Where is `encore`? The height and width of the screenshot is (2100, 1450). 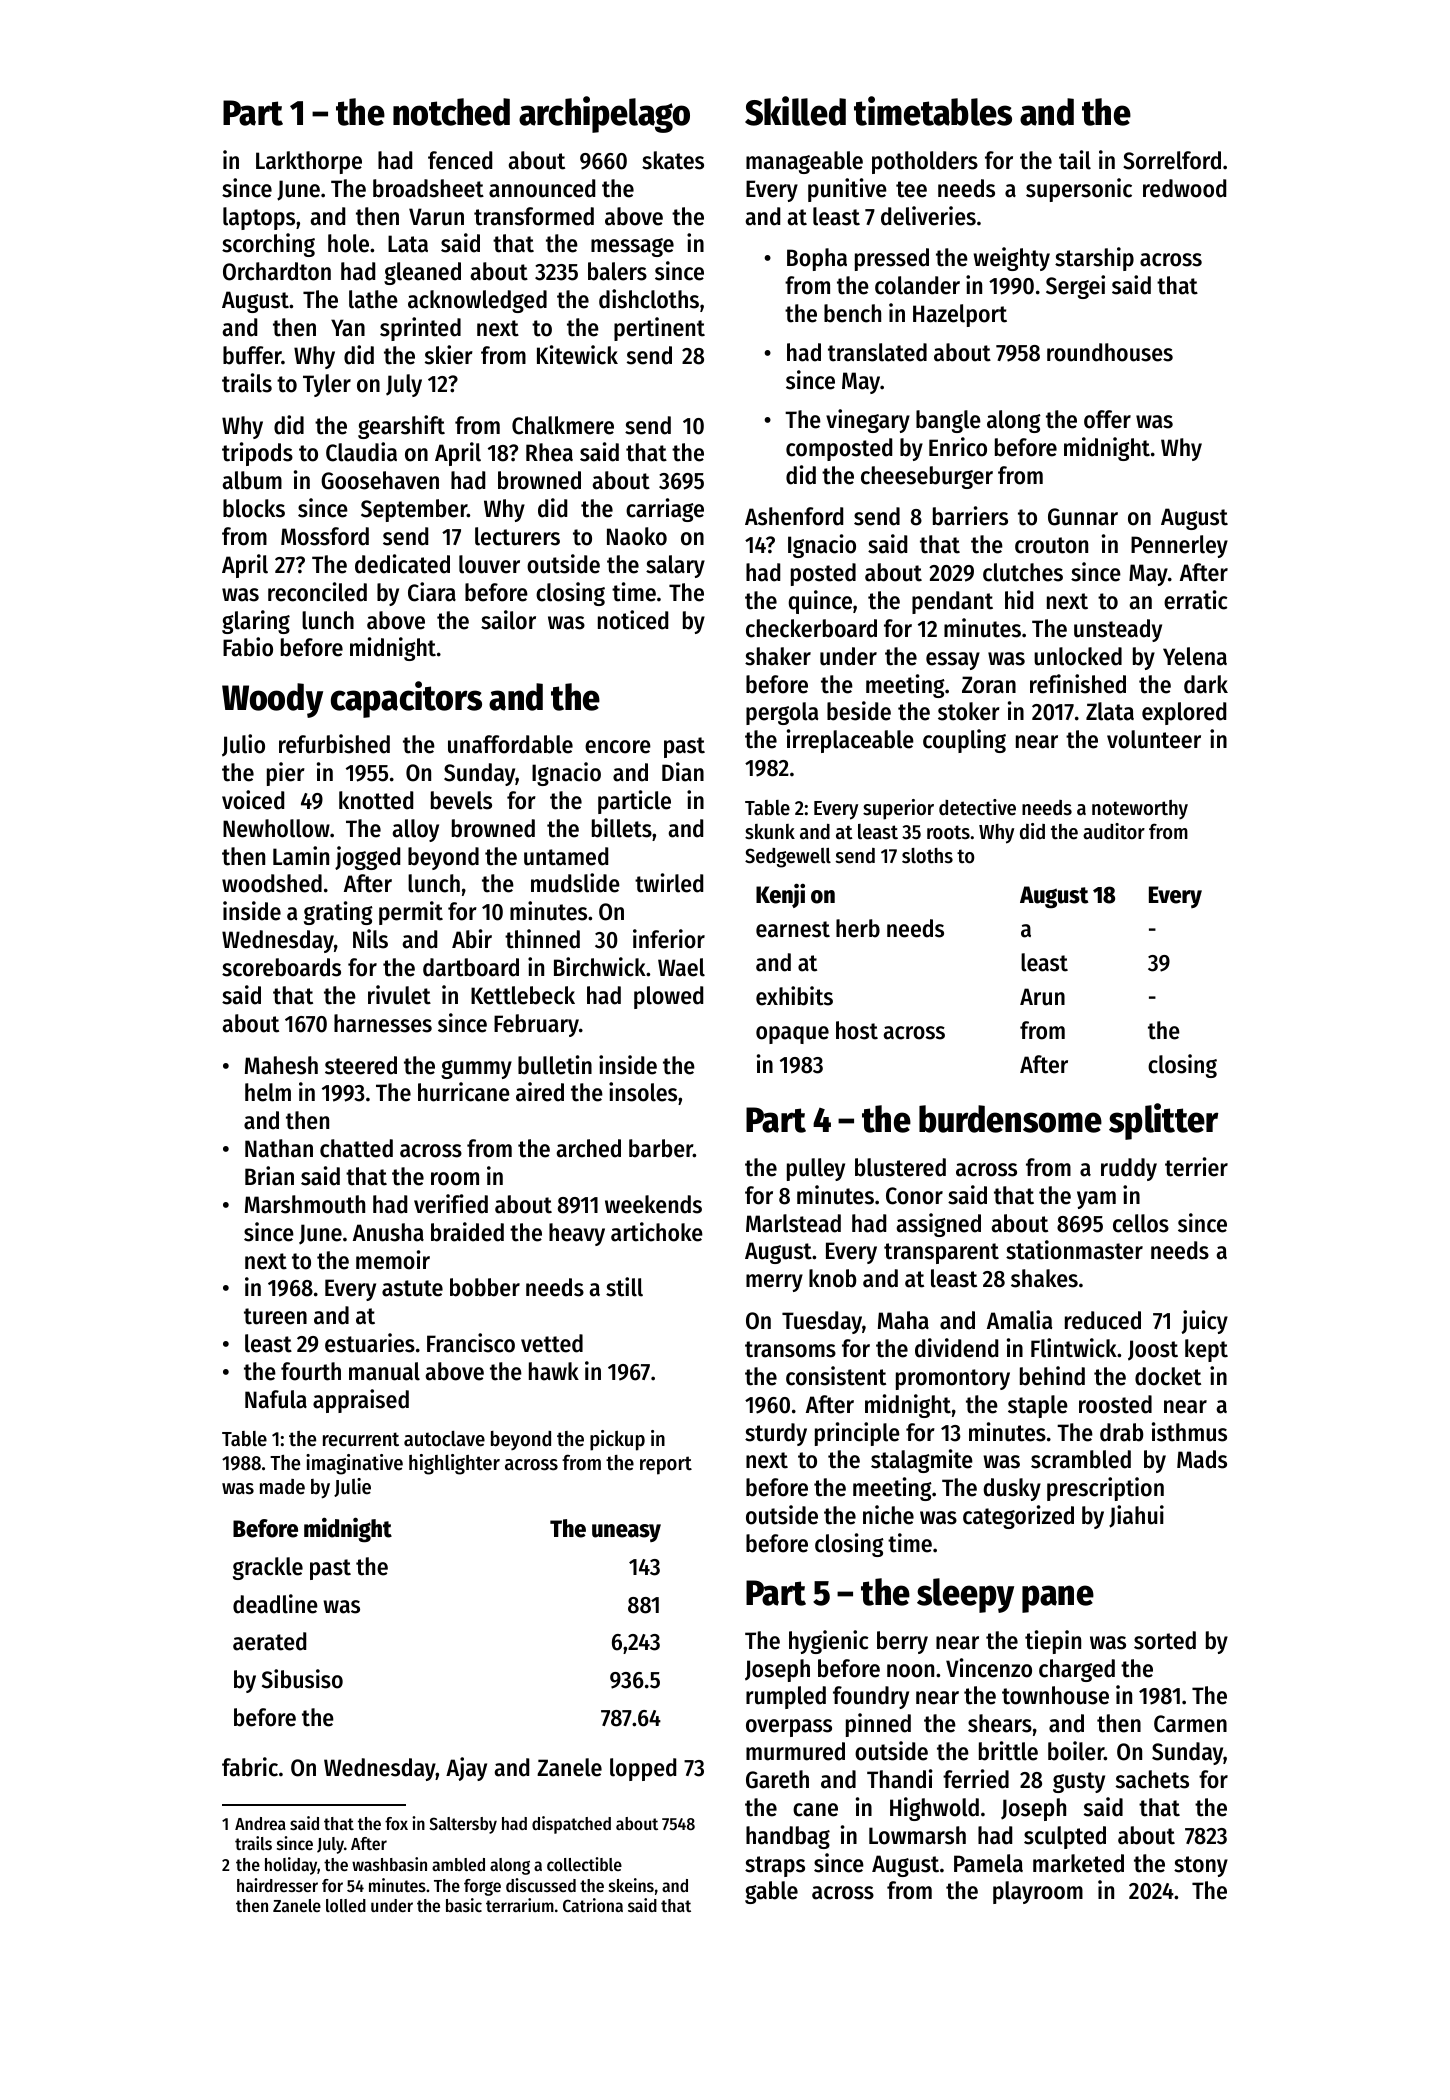 encore is located at coordinates (618, 747).
